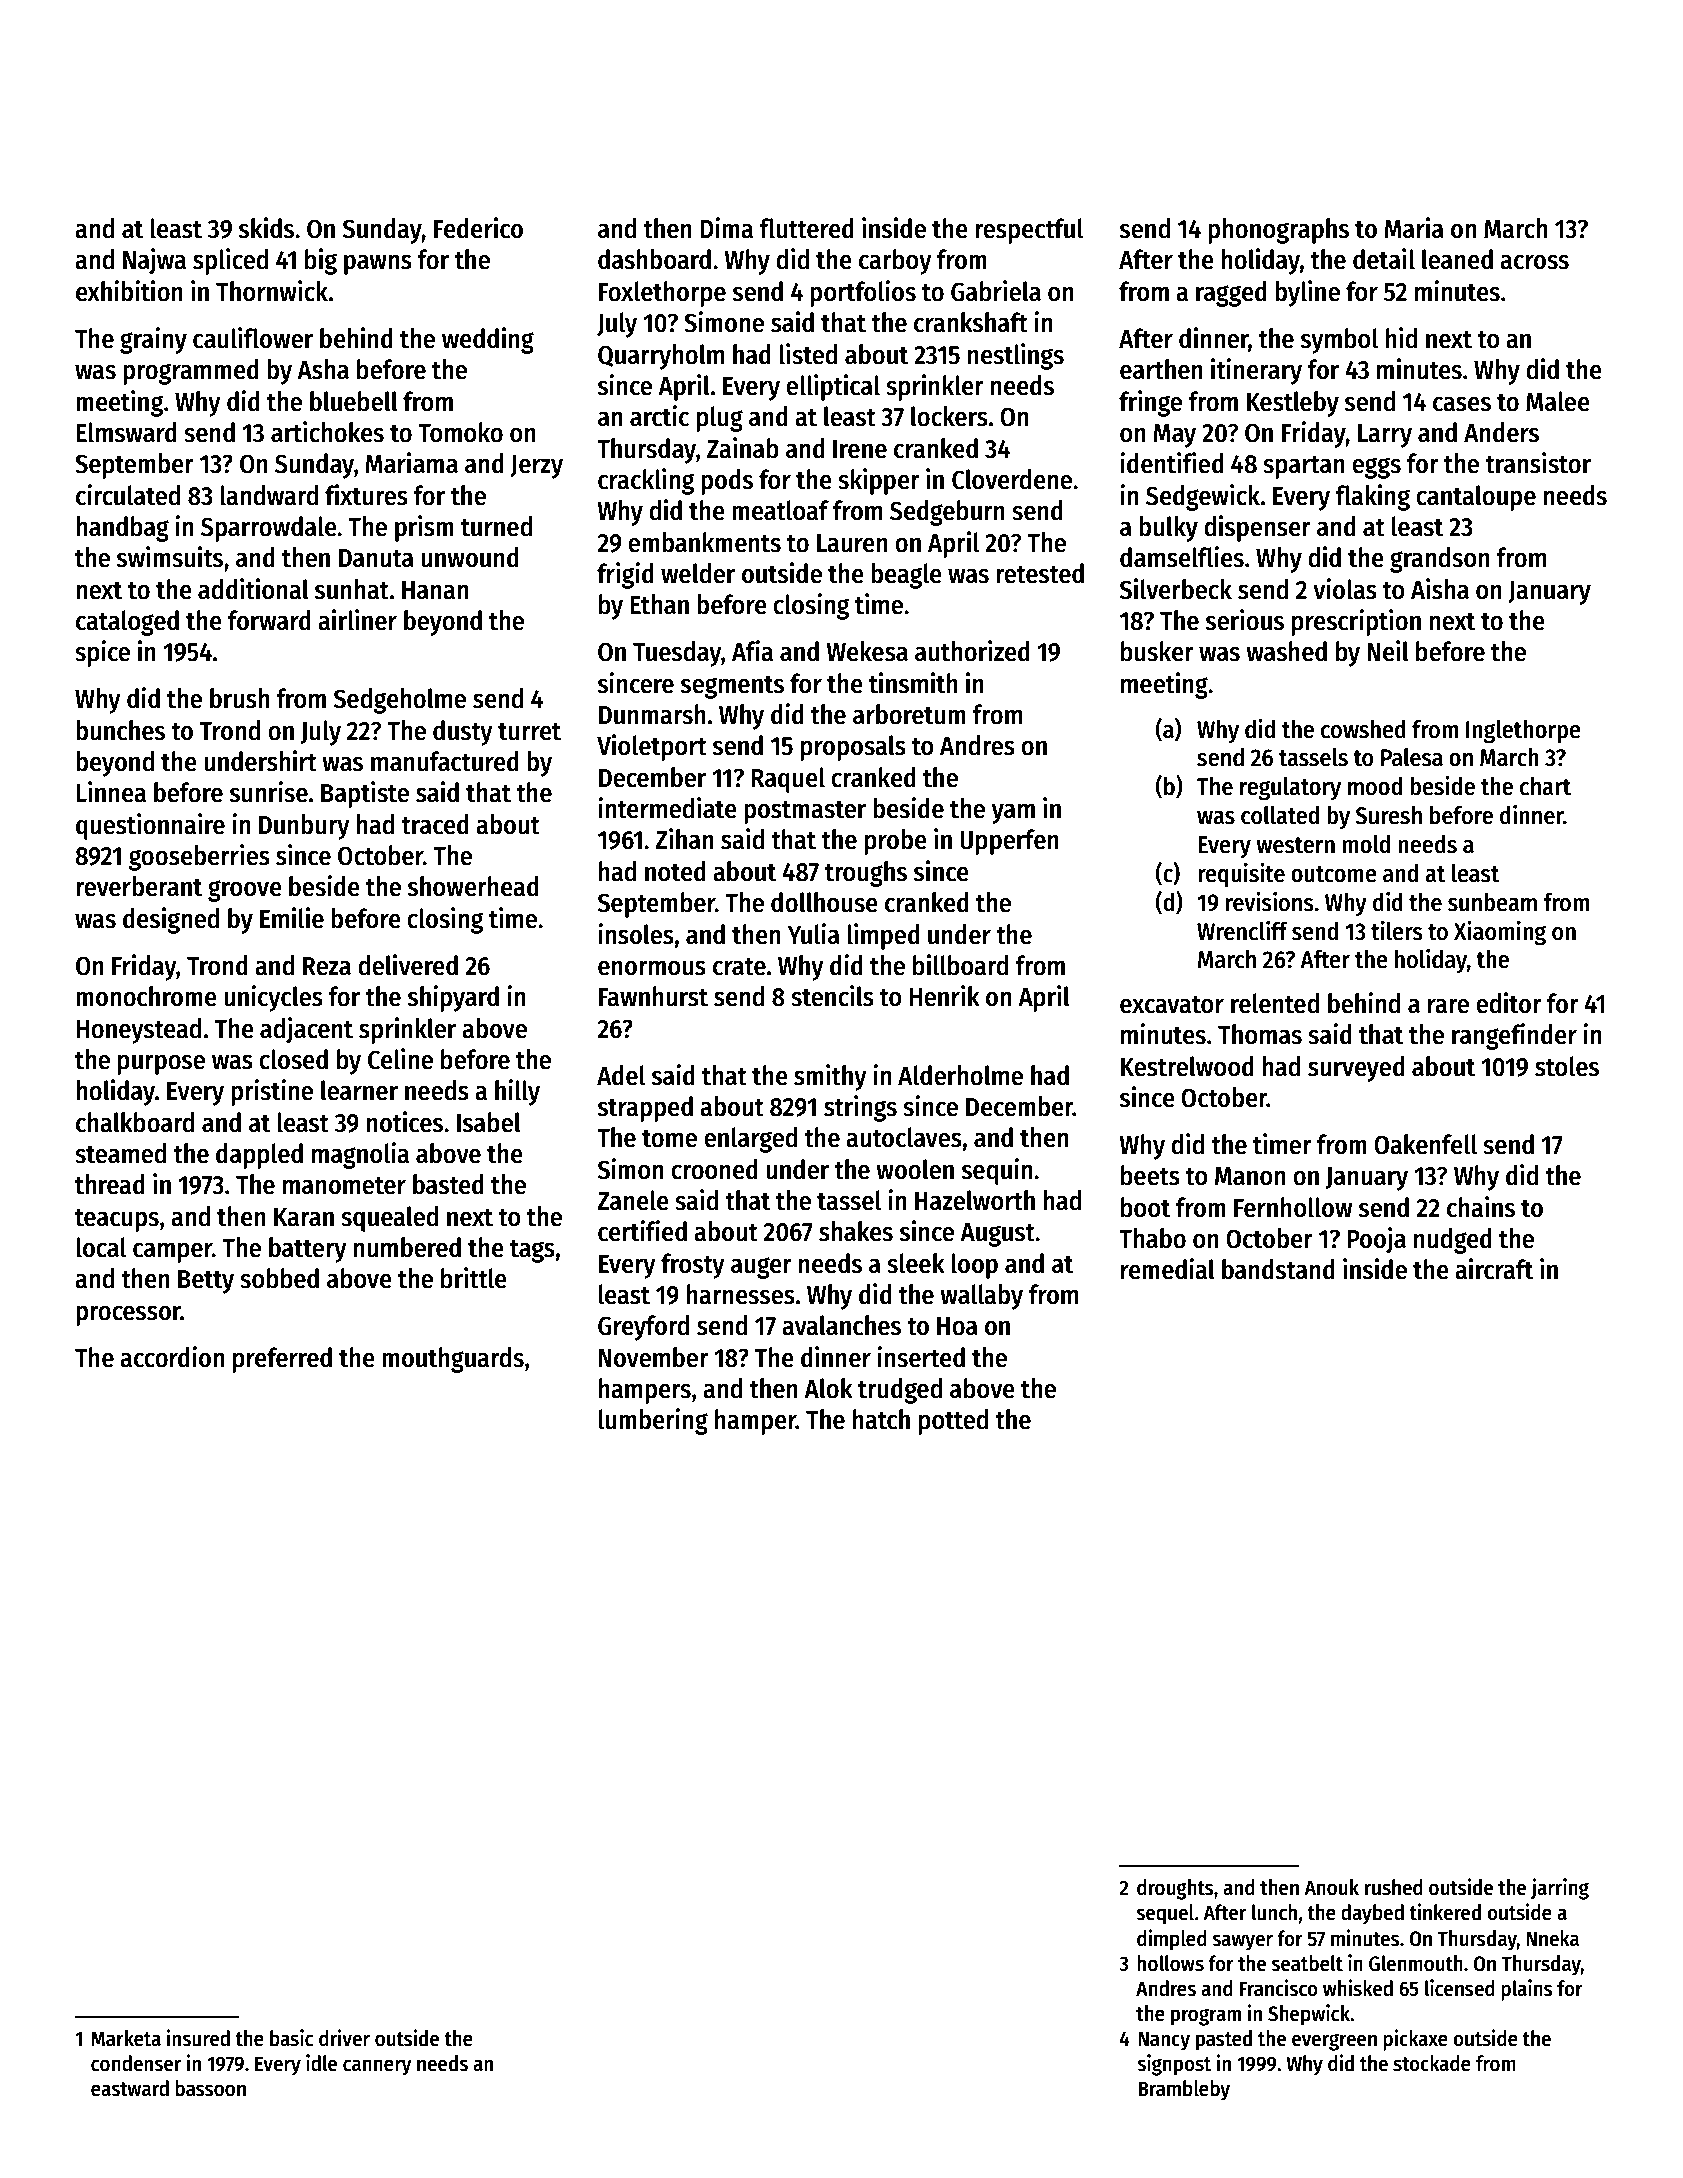  Describe the element at coordinates (741, 1294) in the document. I see `harnesses` at that location.
